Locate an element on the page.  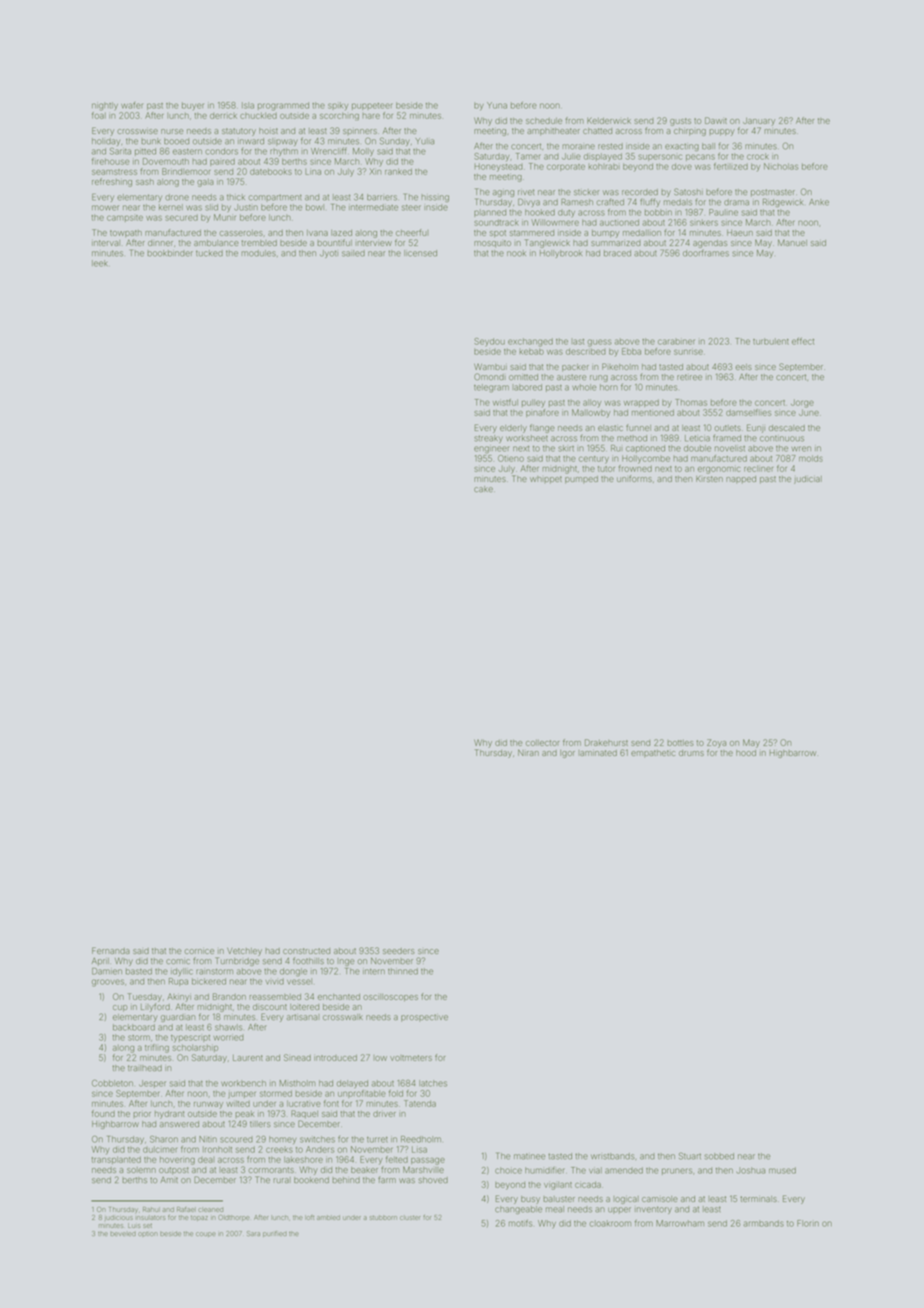
mused is located at coordinates (782, 1170).
